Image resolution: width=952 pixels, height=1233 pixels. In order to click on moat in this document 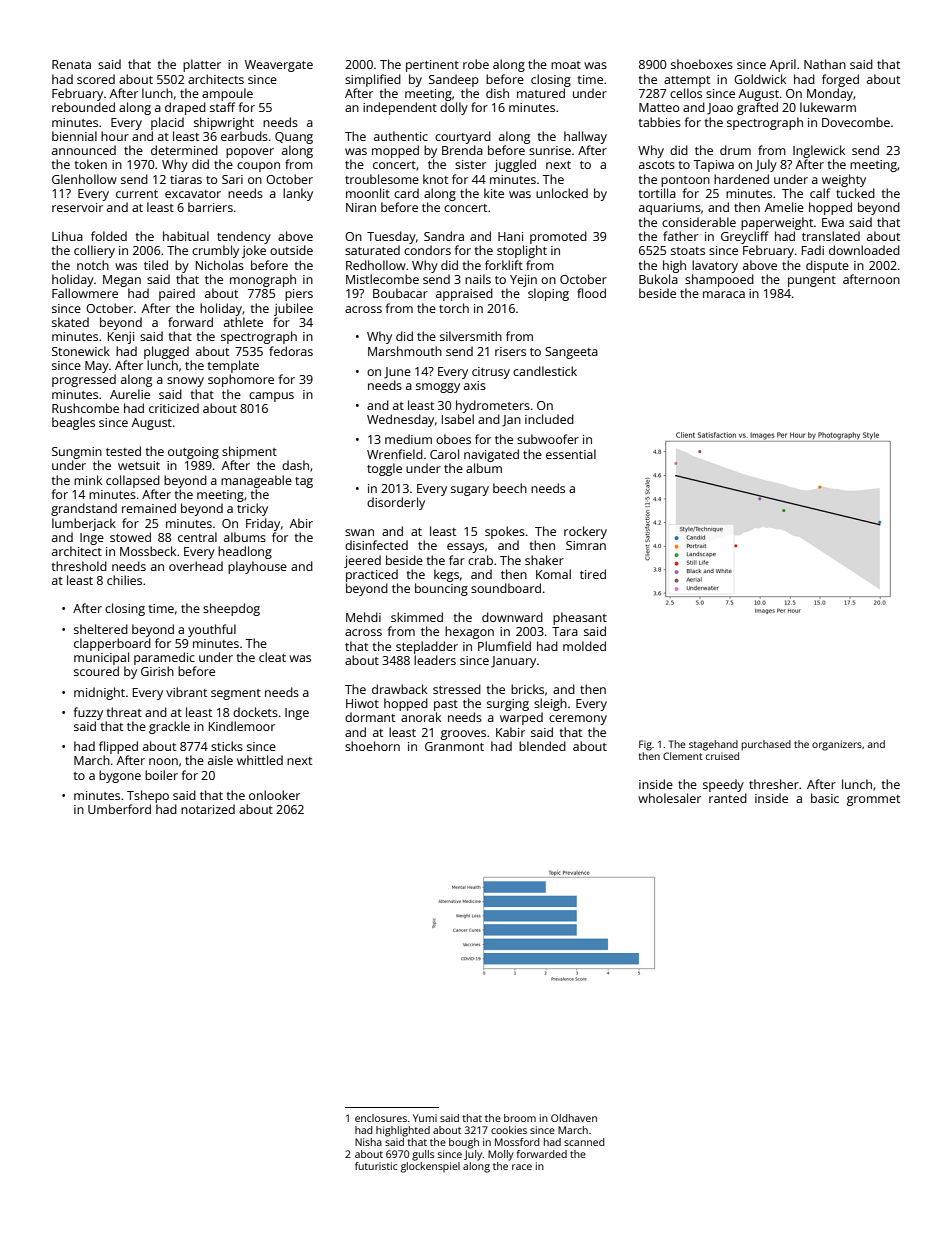, I will do `click(566, 65)`.
